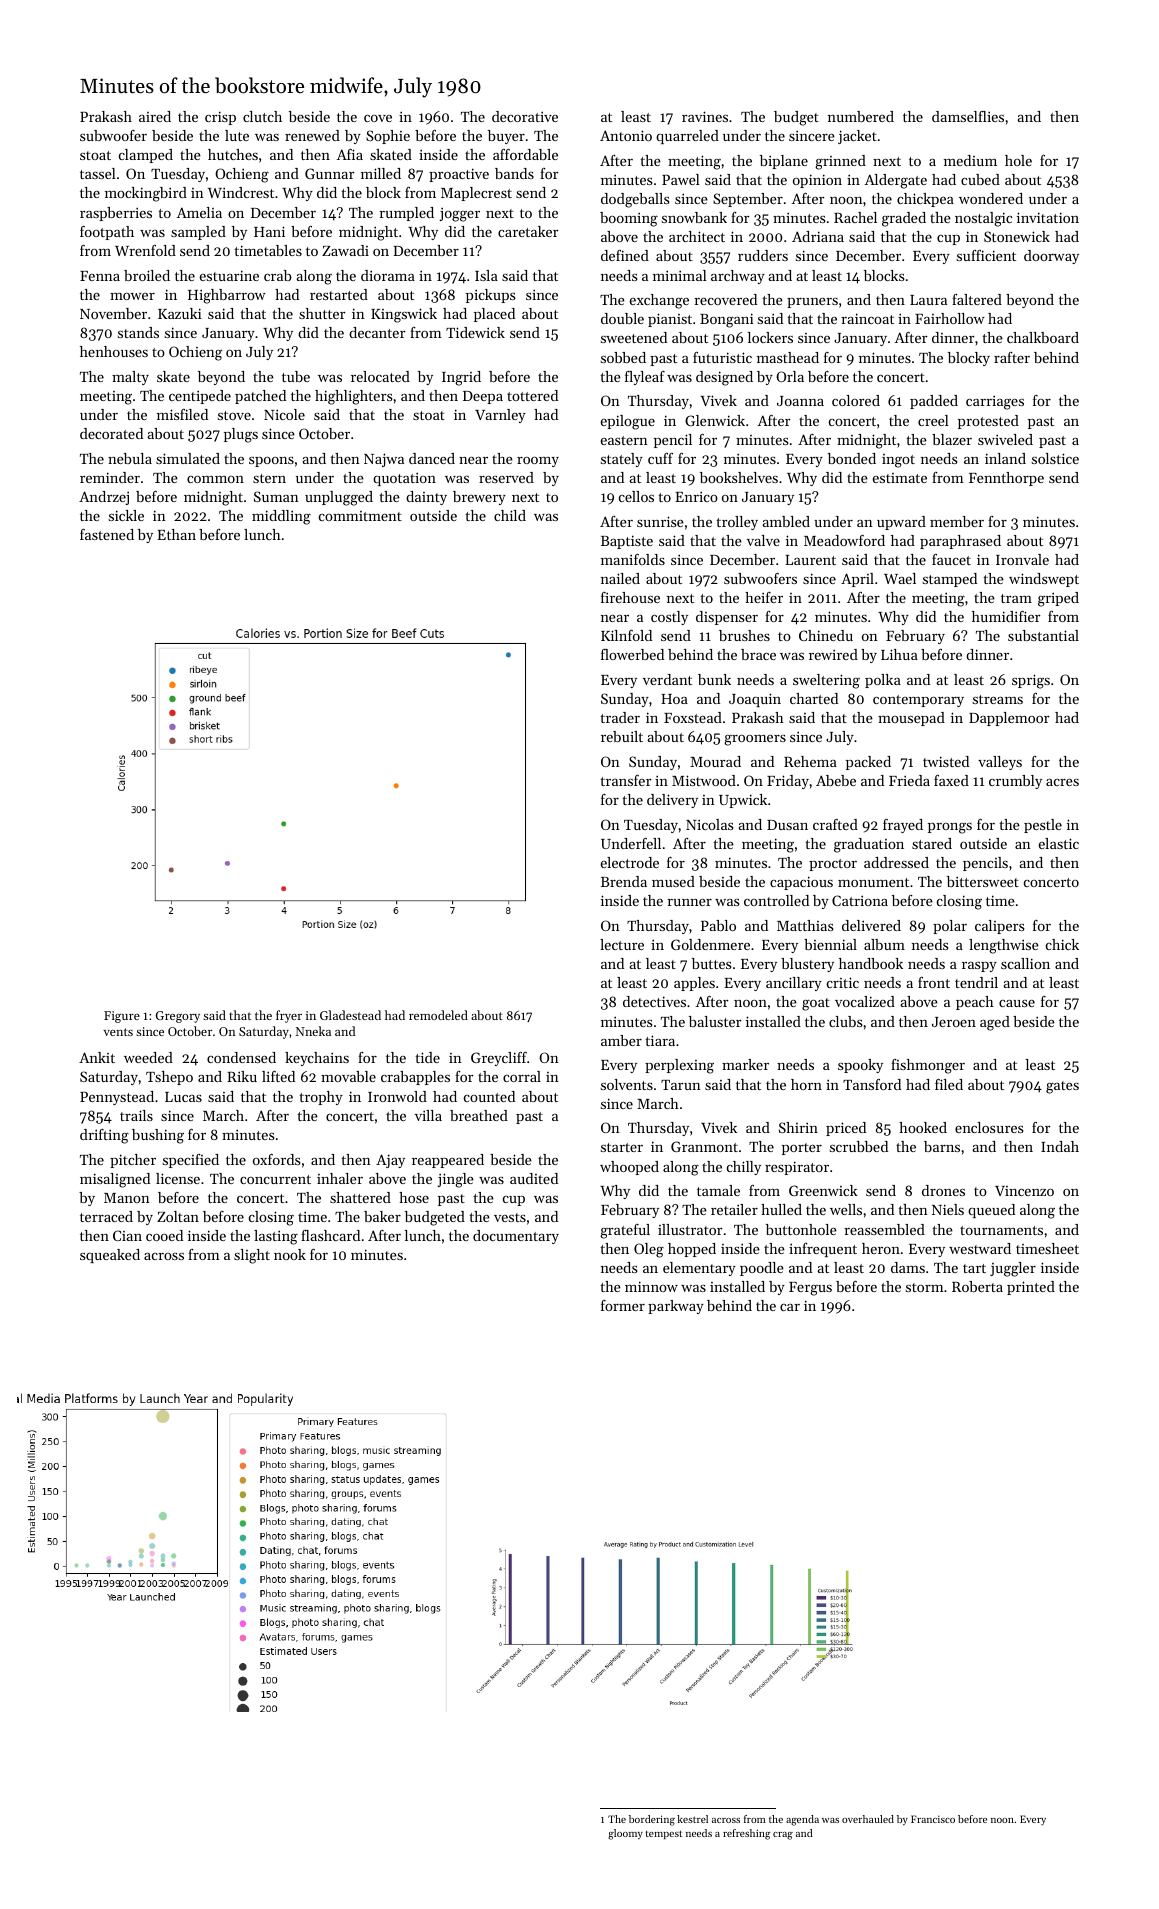 The width and height of the screenshot is (1159, 1909). I want to click on trophy, so click(321, 1098).
